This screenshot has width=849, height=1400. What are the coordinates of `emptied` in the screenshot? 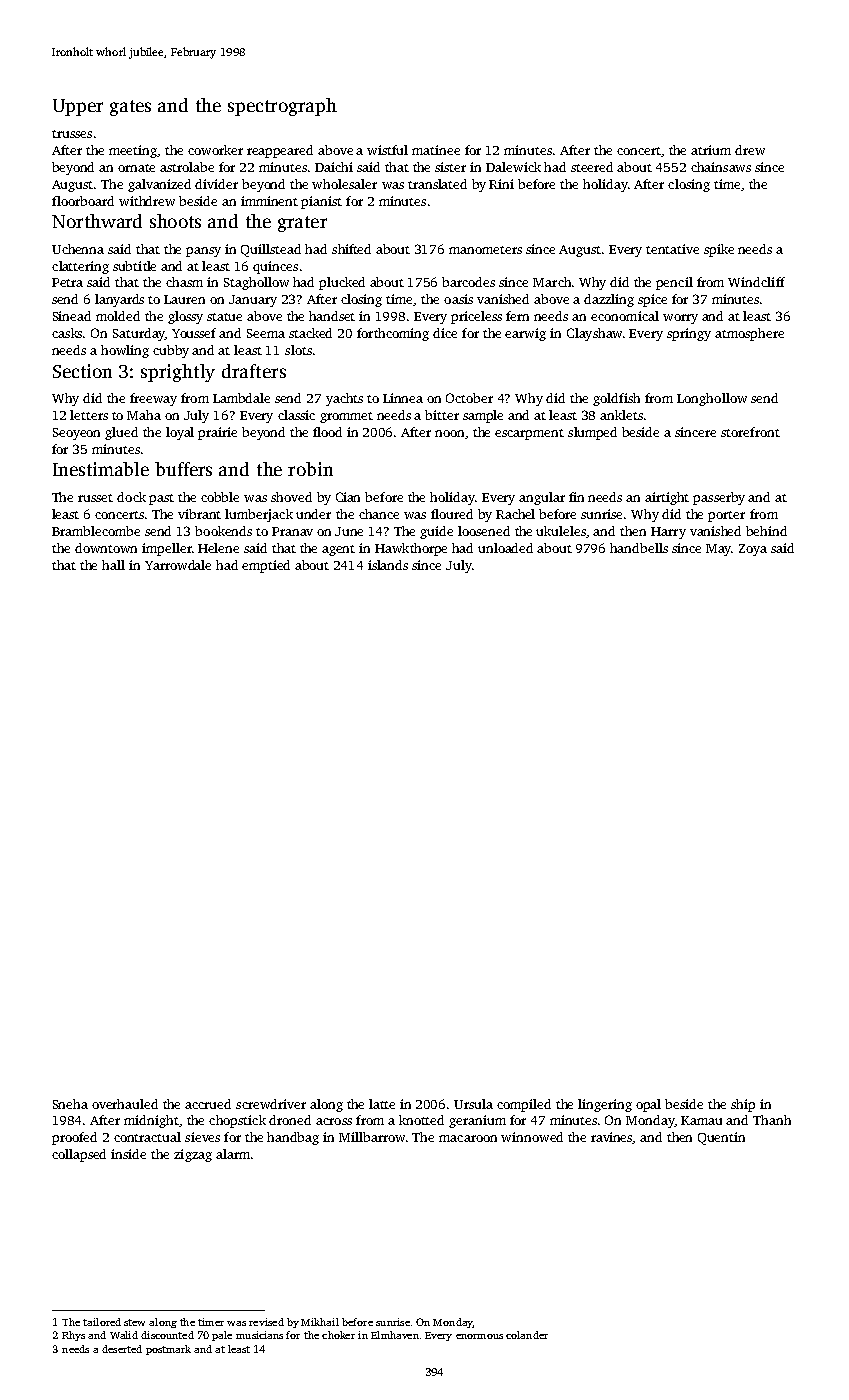 It's located at (266, 566).
